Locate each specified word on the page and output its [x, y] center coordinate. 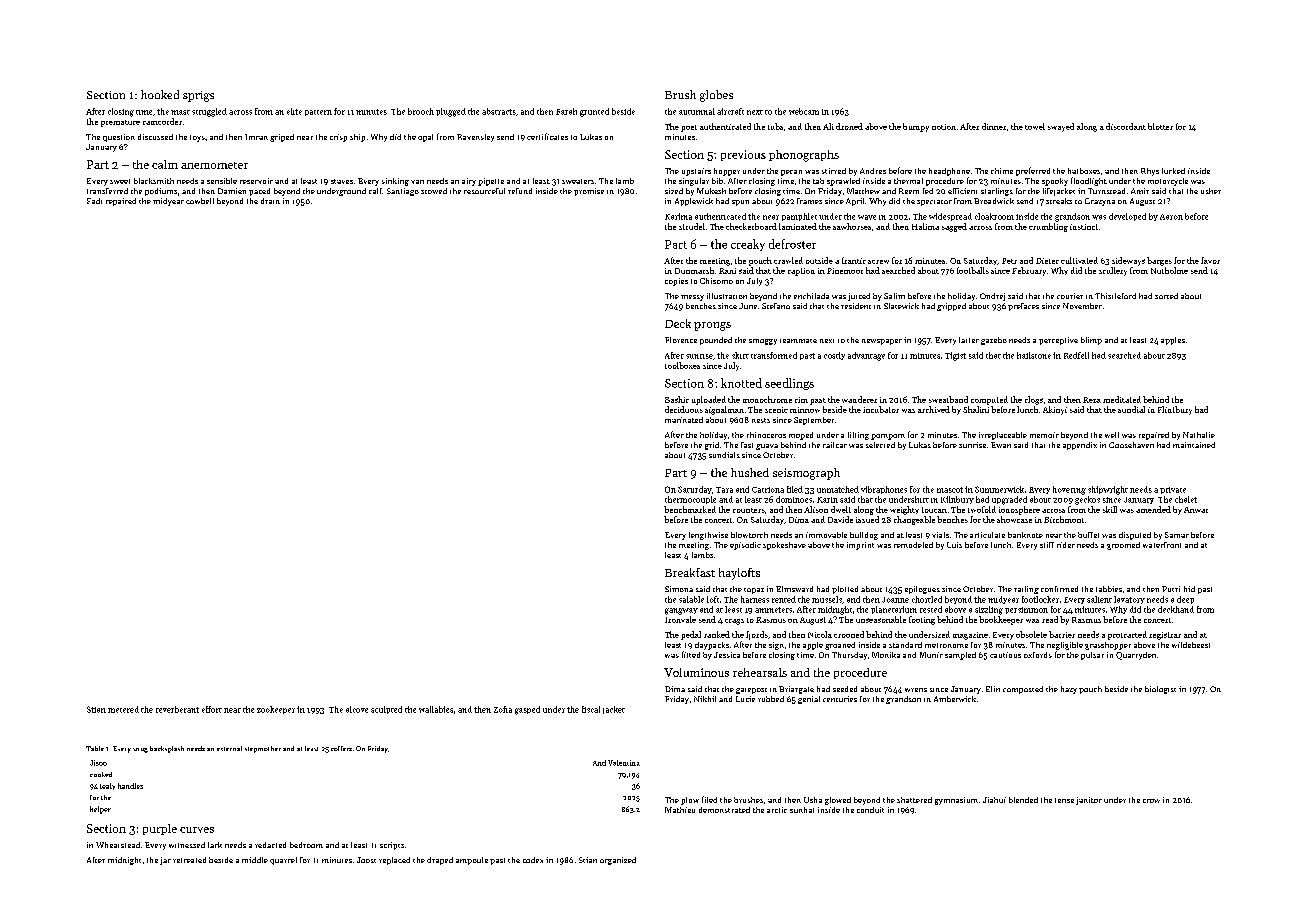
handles [130, 786]
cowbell [200, 201]
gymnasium [956, 801]
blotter [1160, 126]
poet [689, 128]
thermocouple [690, 500]
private [1173, 490]
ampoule [472, 861]
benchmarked [690, 509]
